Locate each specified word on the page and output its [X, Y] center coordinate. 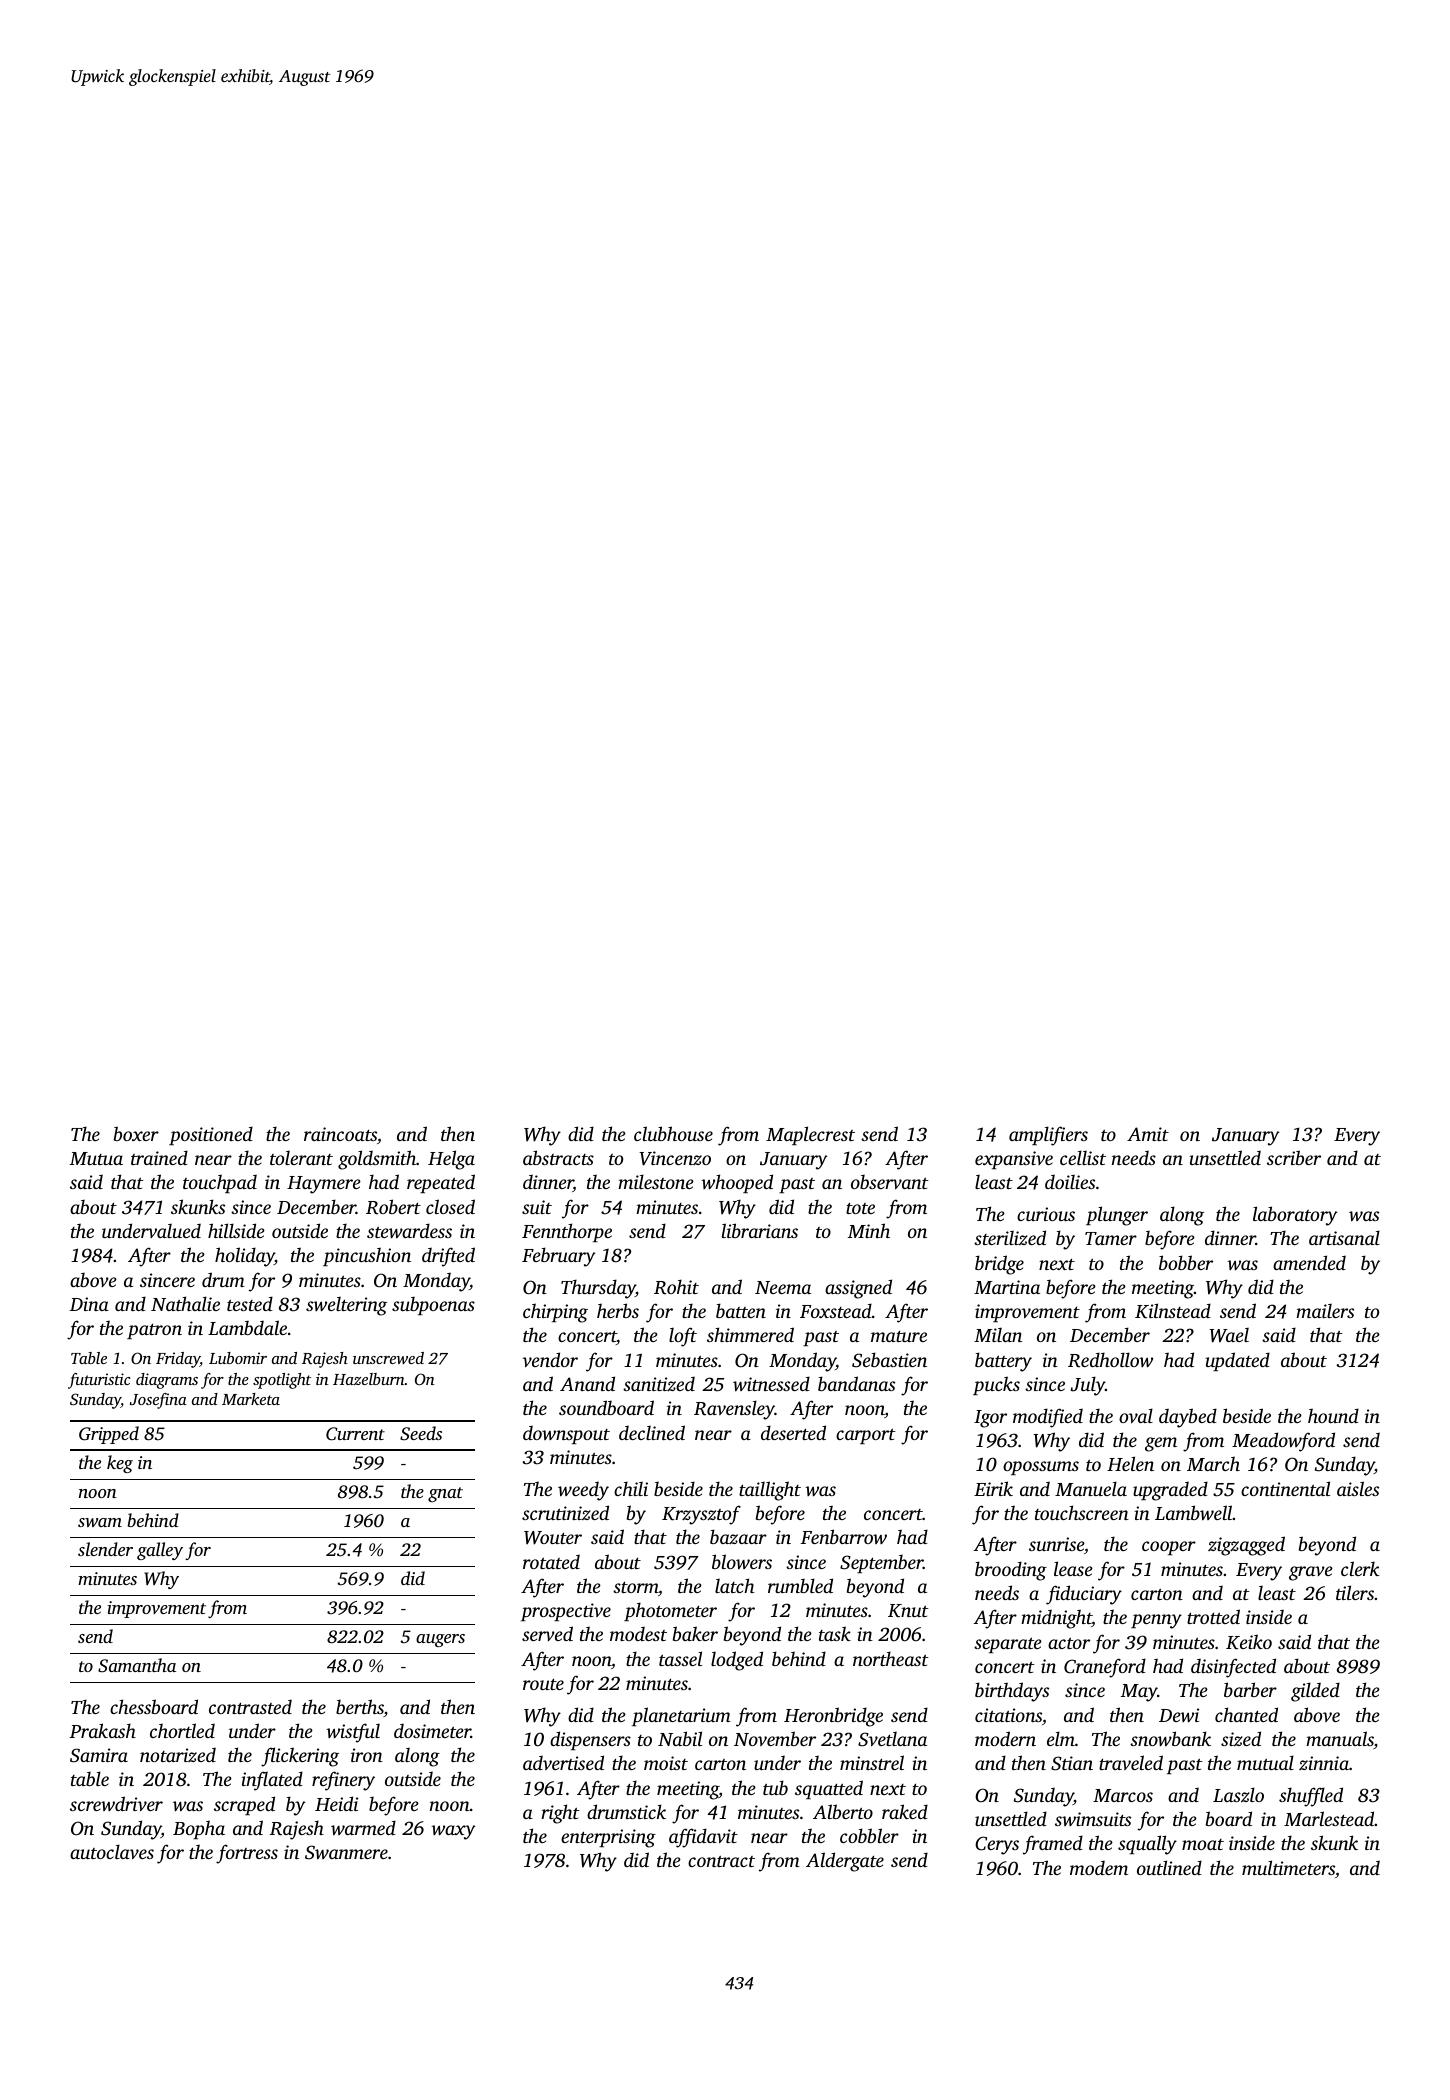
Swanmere [346, 1852]
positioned [211, 1135]
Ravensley [734, 1410]
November [775, 1738]
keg [120, 1464]
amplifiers [1048, 1136]
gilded [1315, 1692]
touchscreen [1082, 1512]
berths [360, 1708]
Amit [1148, 1134]
